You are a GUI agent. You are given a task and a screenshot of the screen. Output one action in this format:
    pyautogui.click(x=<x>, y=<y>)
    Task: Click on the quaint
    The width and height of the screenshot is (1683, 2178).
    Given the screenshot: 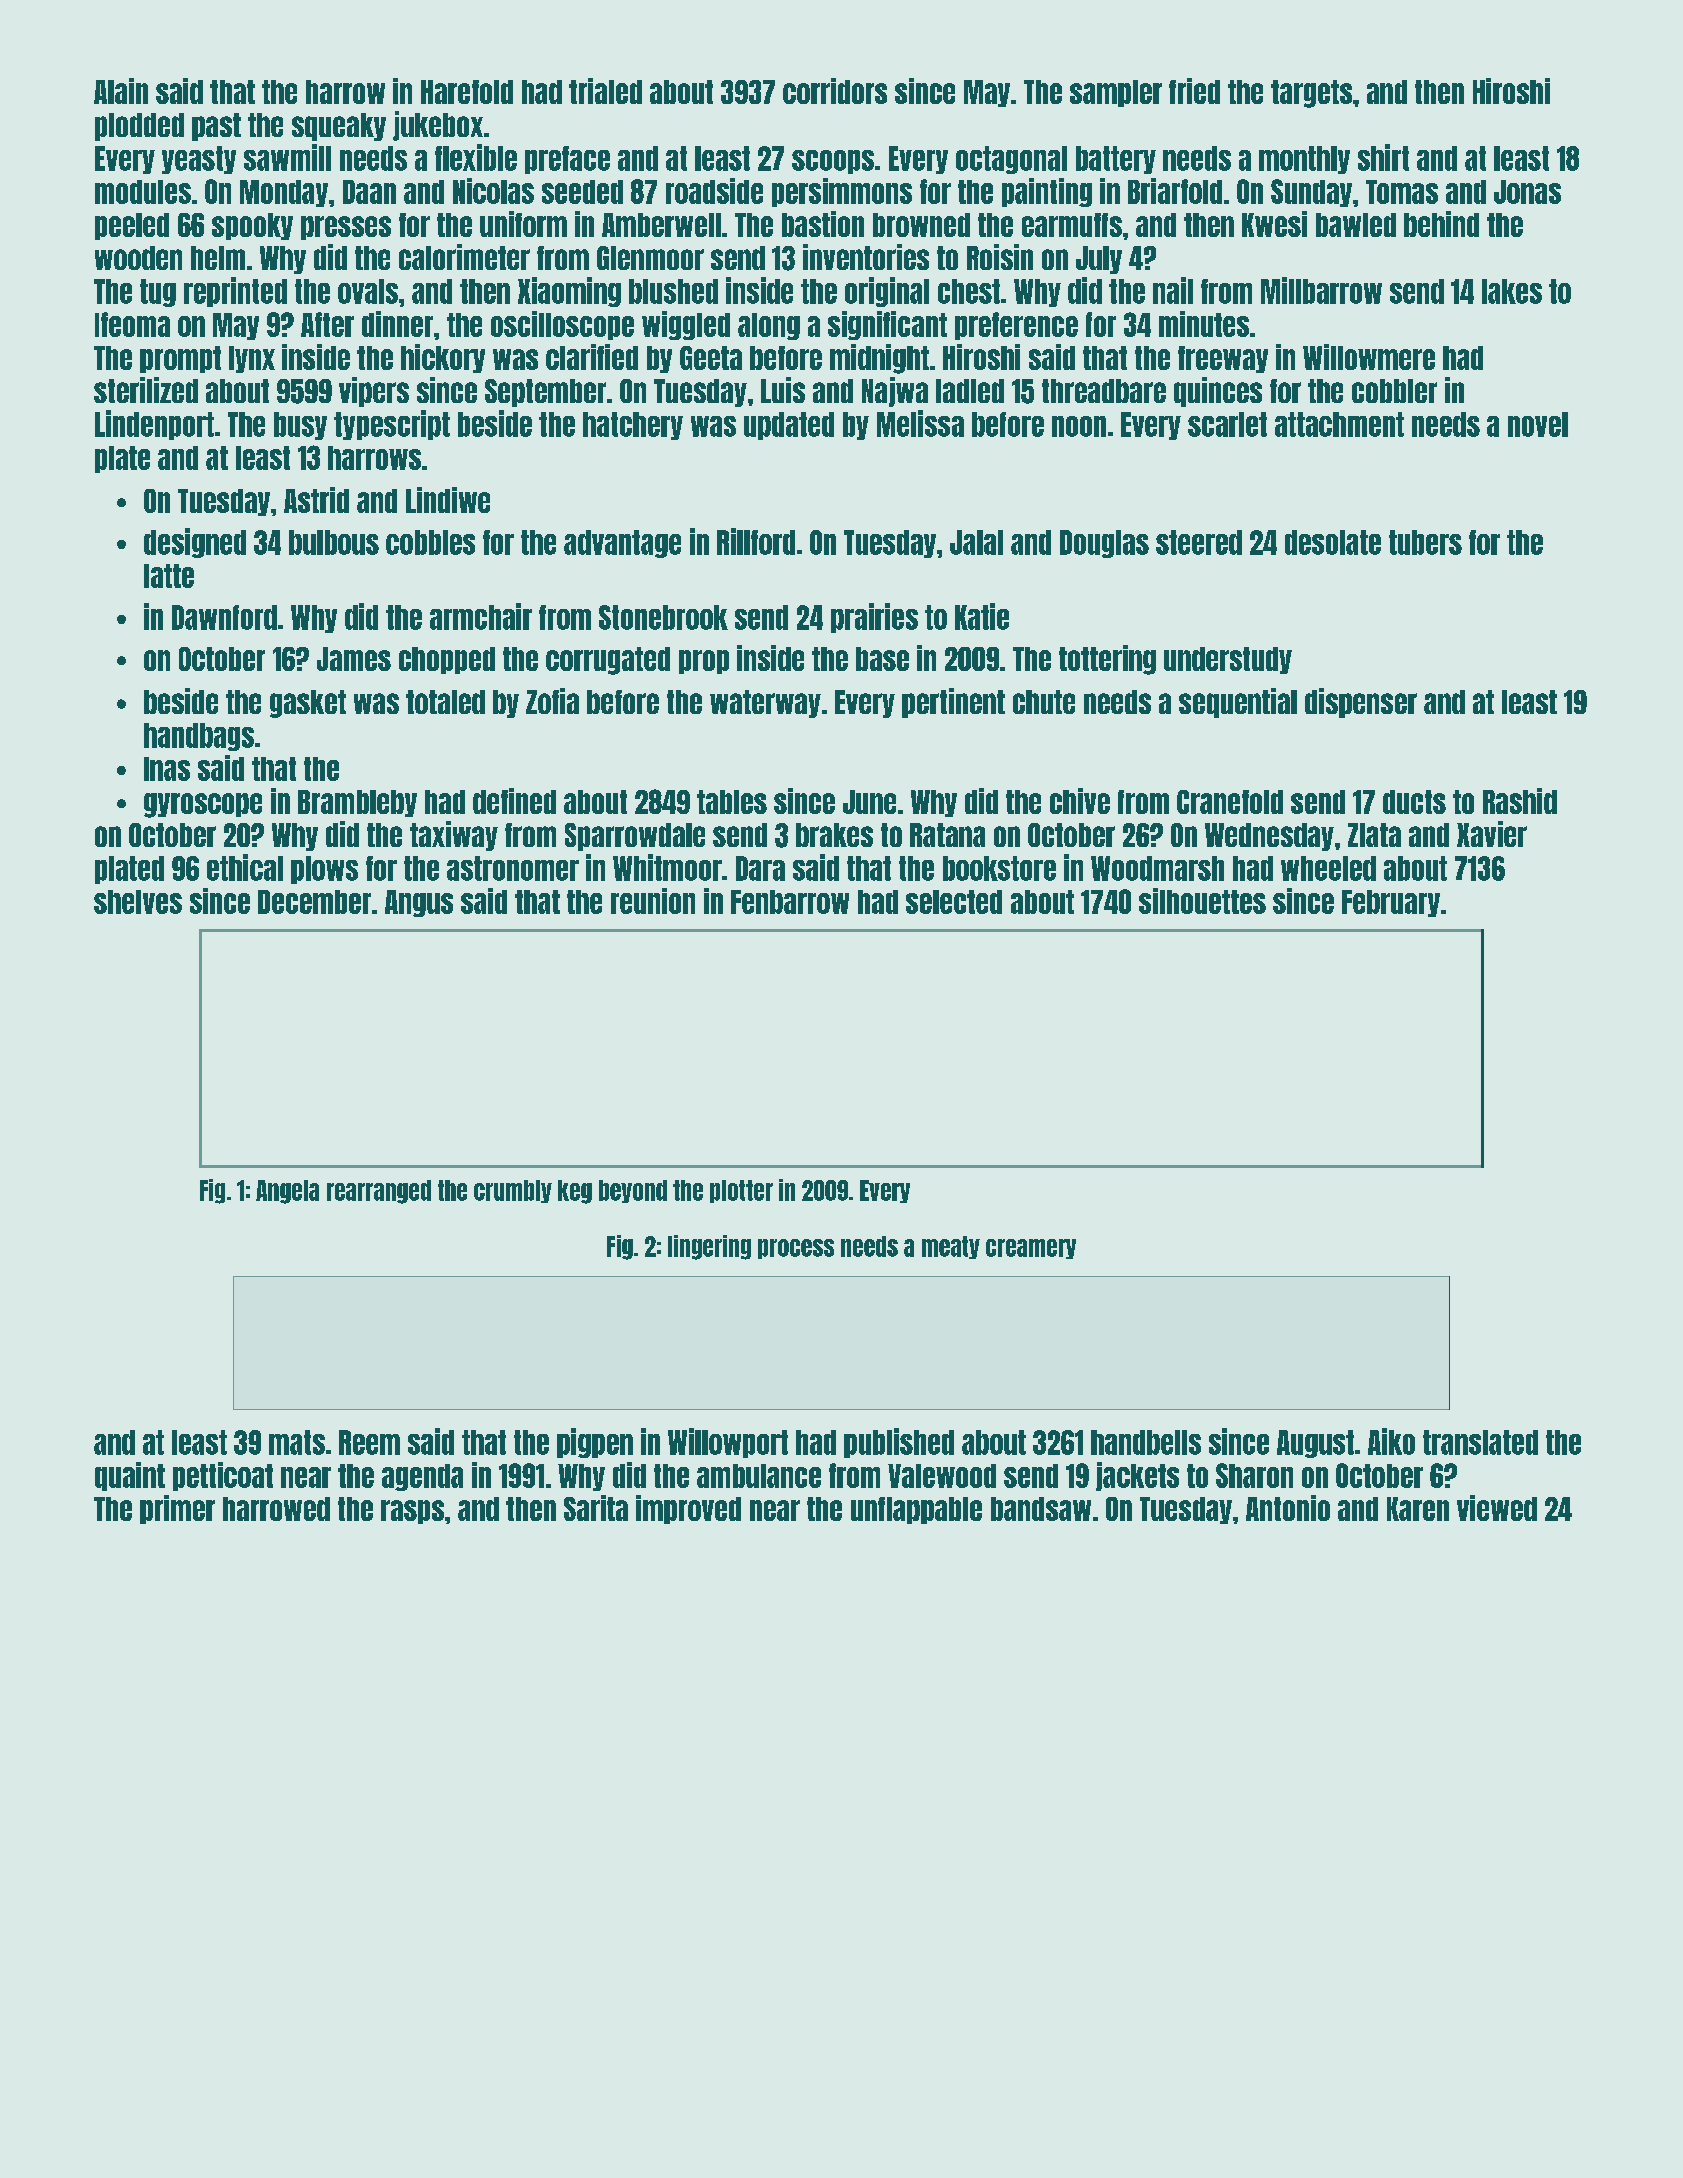 What is the action you would take?
    pyautogui.click(x=130, y=1476)
